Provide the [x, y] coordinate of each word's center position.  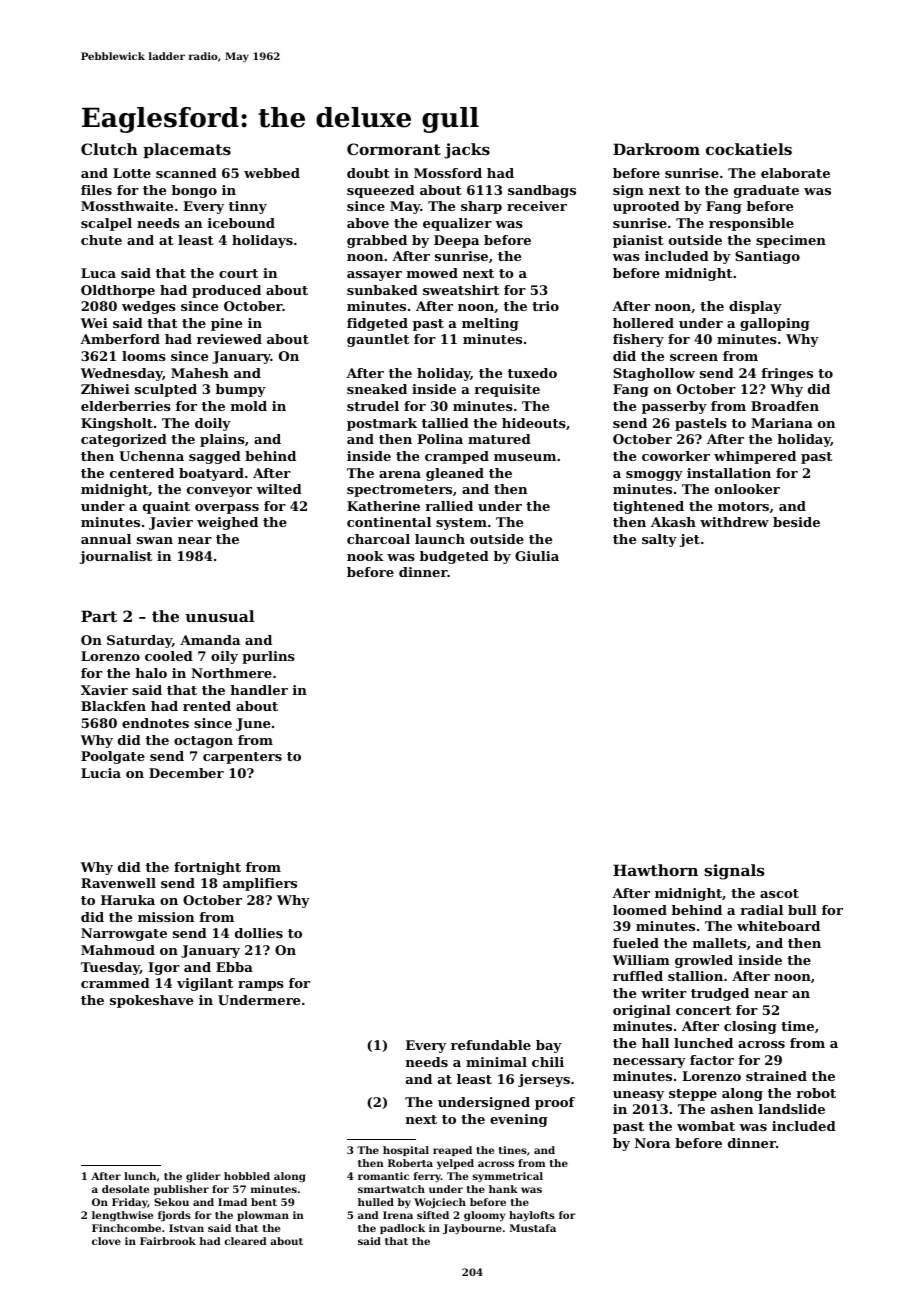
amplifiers [260, 884]
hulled [376, 1202]
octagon [203, 742]
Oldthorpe [118, 291]
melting [490, 324]
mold [249, 406]
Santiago [767, 257]
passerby [674, 407]
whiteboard [778, 926]
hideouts [534, 423]
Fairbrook [168, 1241]
